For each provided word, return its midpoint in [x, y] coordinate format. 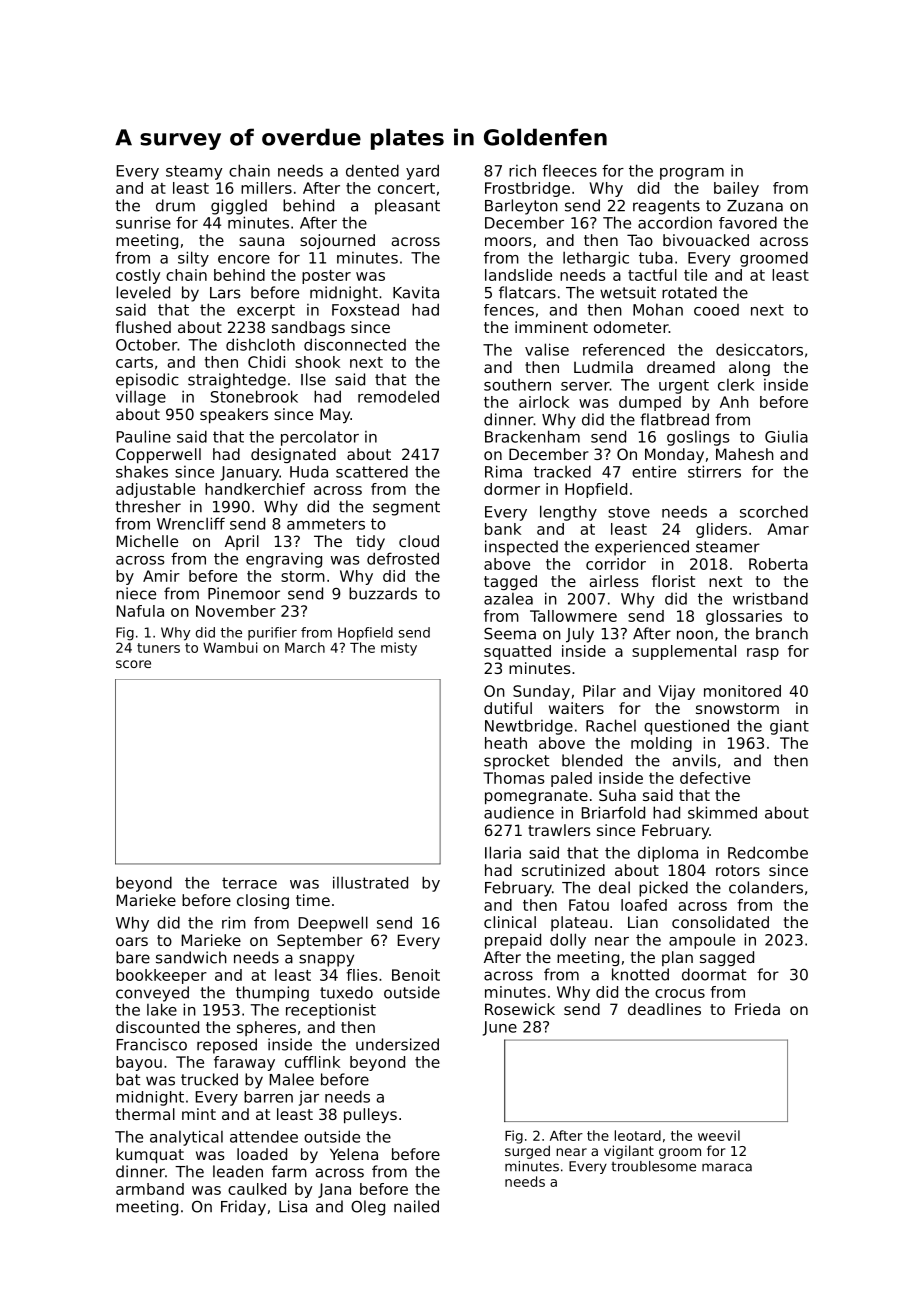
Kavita [416, 292]
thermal [145, 1114]
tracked [562, 471]
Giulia [786, 436]
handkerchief [255, 489]
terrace [249, 883]
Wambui [230, 647]
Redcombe [768, 852]
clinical [510, 922]
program [692, 174]
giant [789, 727]
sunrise [143, 222]
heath [506, 743]
